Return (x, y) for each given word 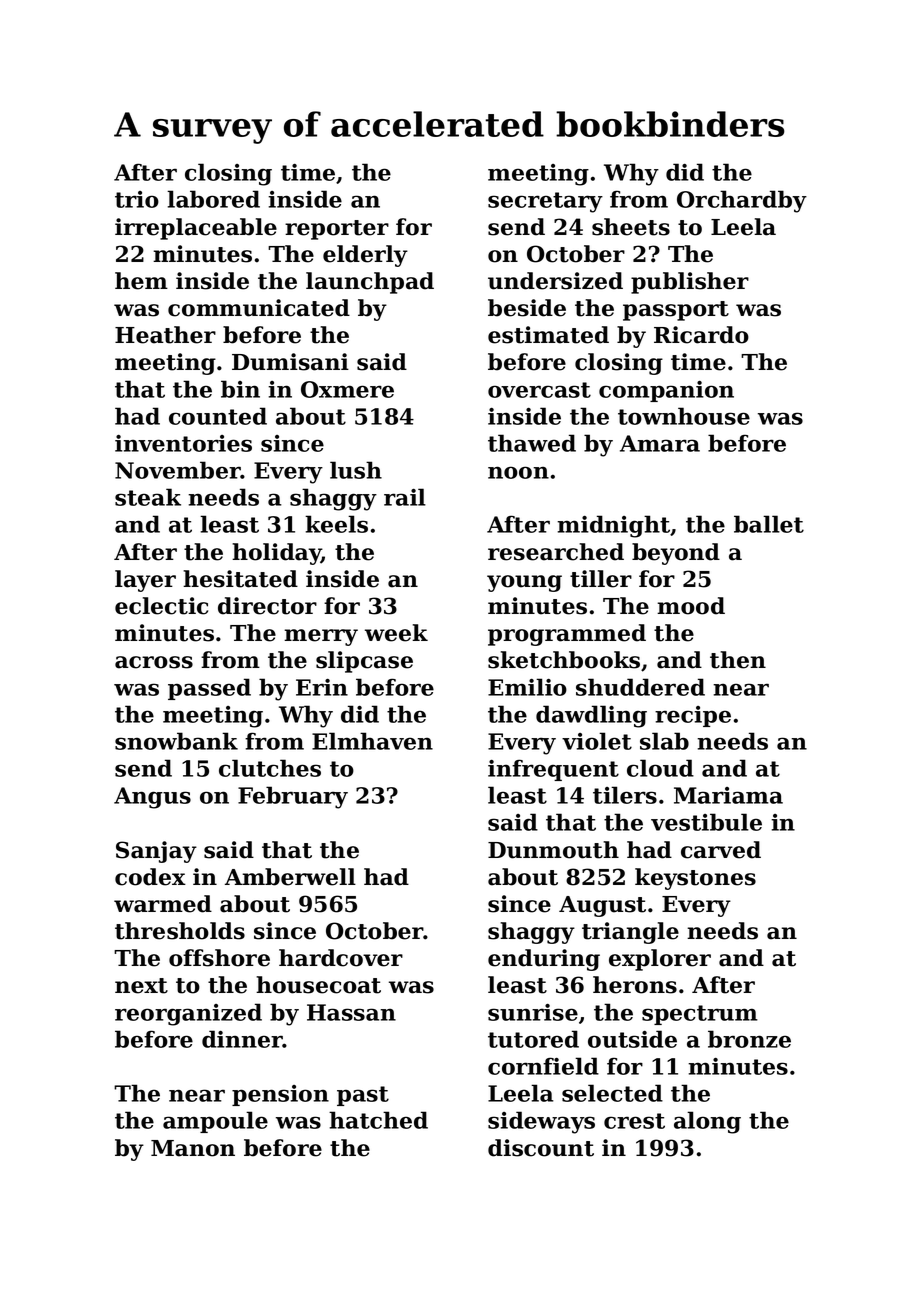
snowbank (176, 741)
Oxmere (347, 389)
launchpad (370, 283)
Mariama (728, 795)
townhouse (684, 416)
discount (541, 1148)
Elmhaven (372, 741)
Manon (193, 1148)
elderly (365, 256)
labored (213, 199)
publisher (690, 283)
